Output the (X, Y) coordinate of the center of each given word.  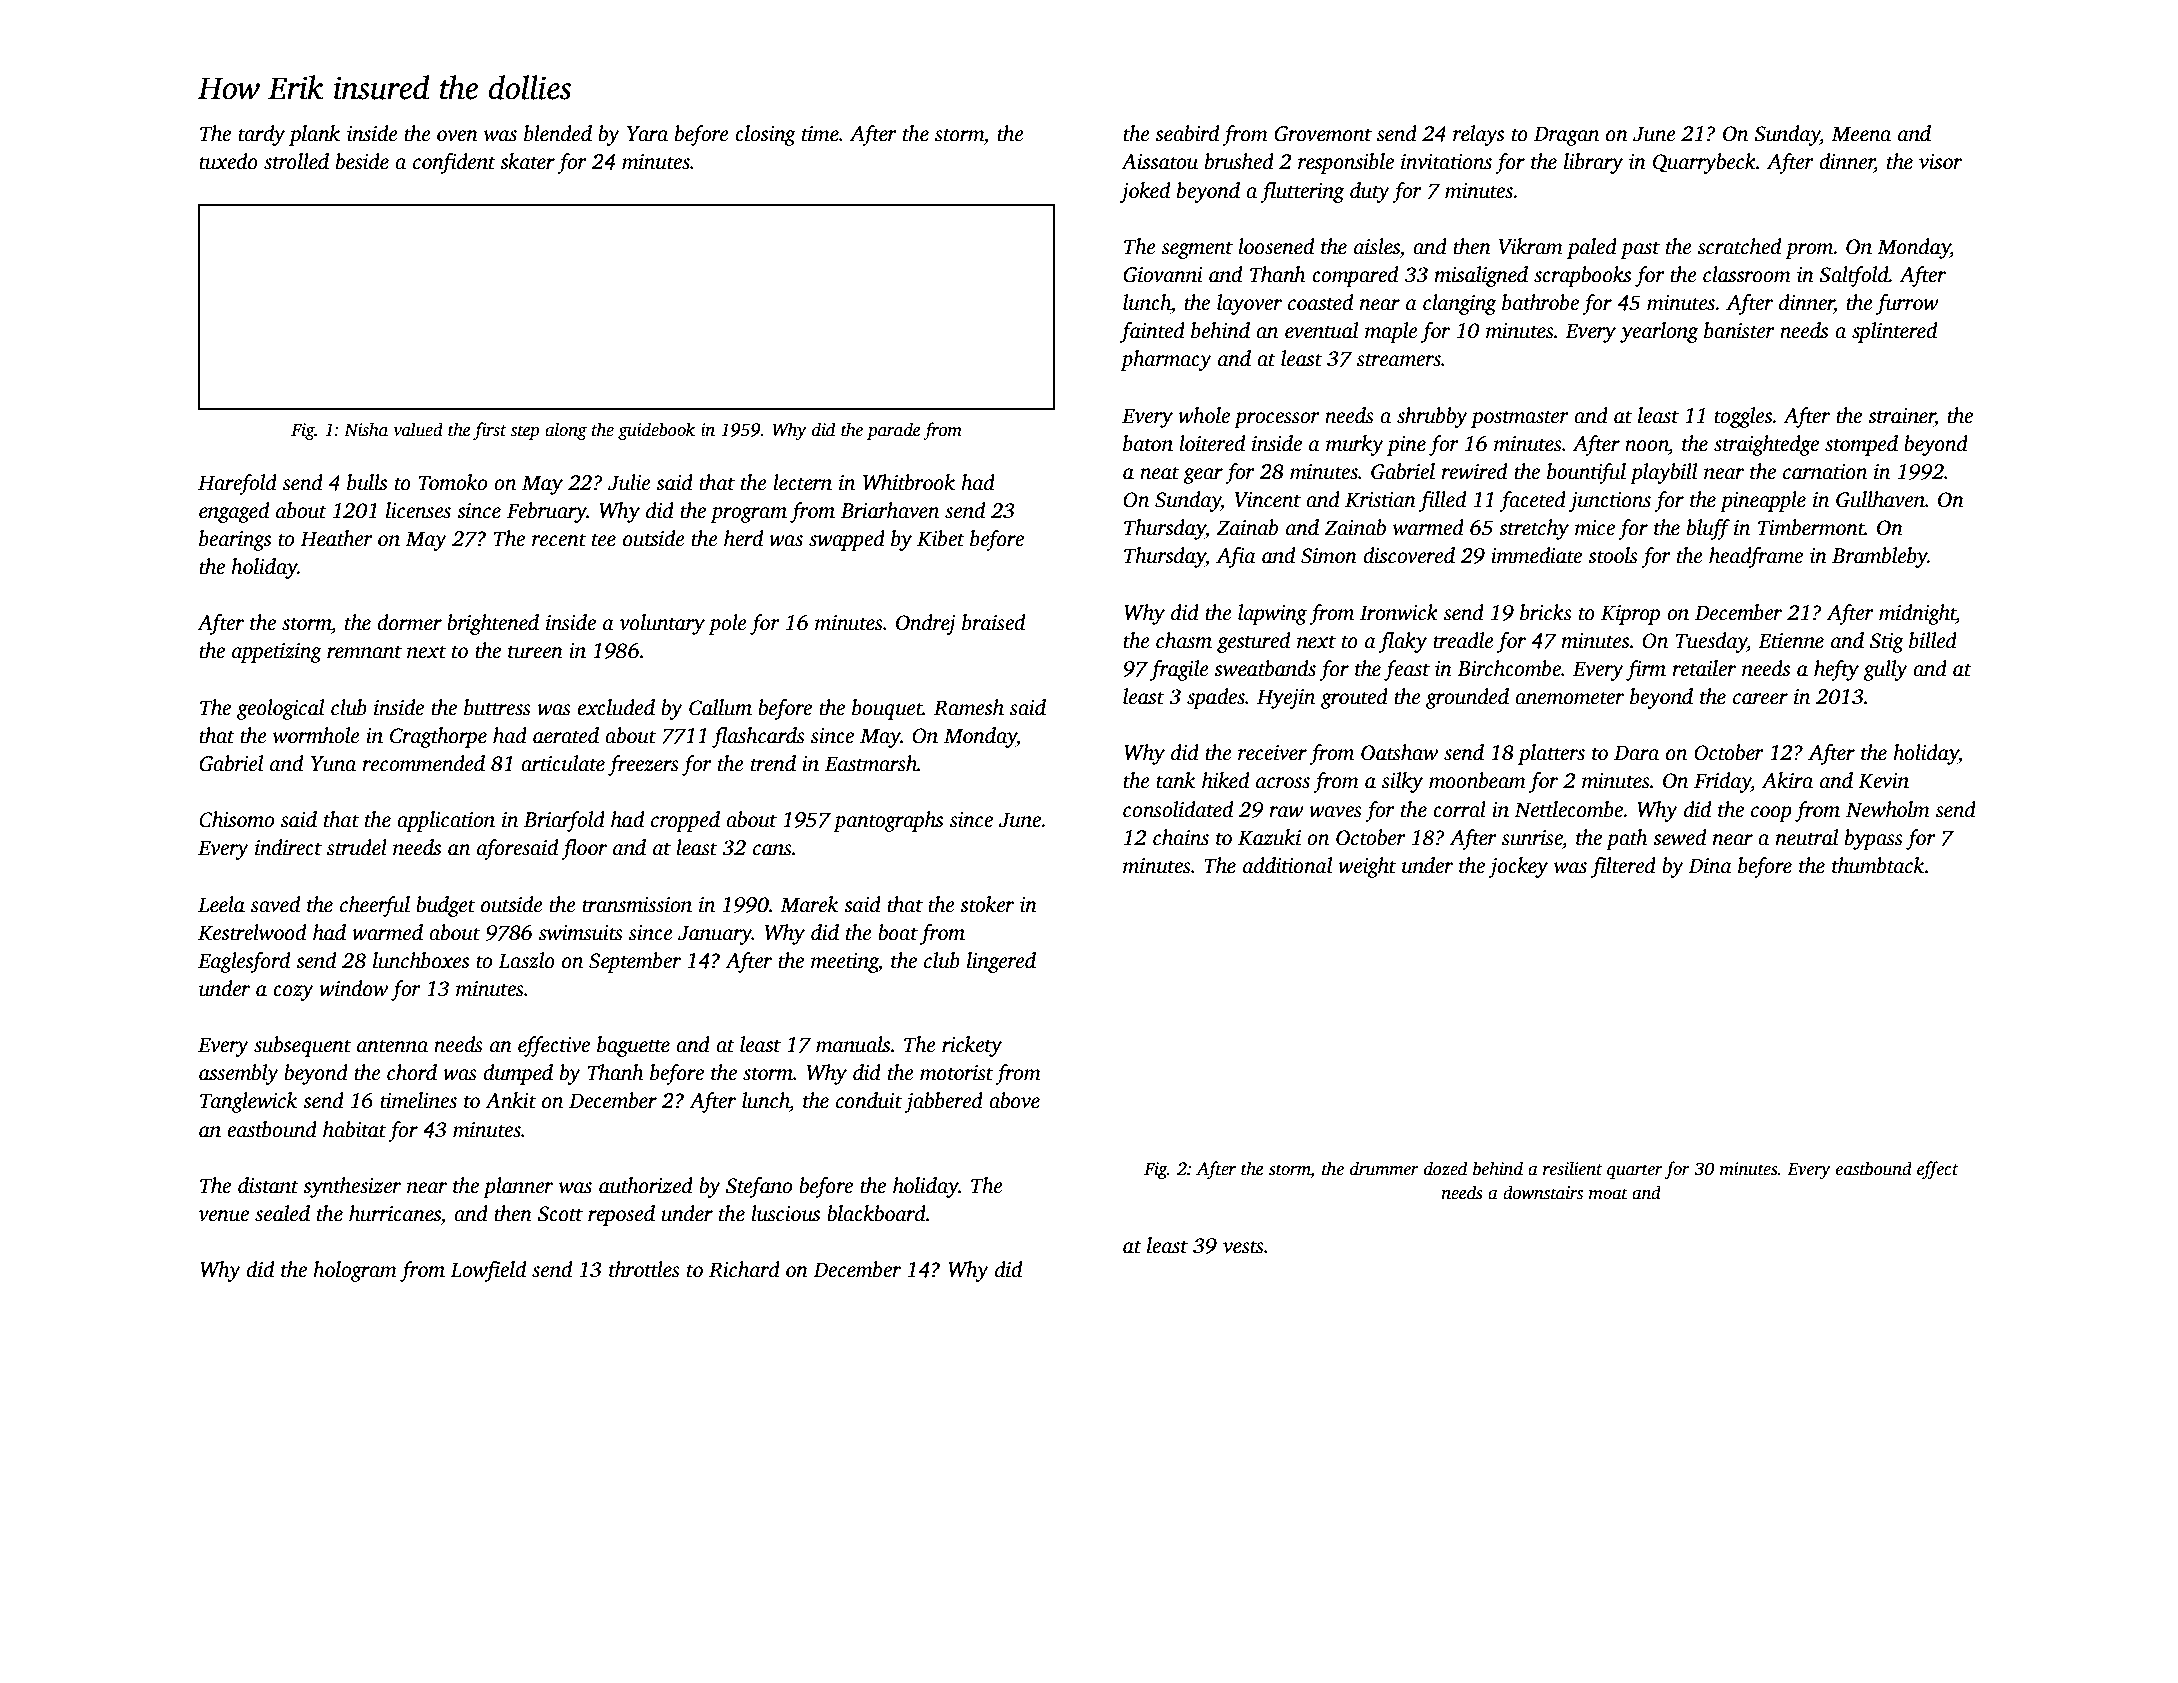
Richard (744, 1269)
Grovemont (1323, 134)
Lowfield (488, 1271)
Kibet (941, 538)
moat (1608, 1194)
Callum (720, 707)
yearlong (1659, 332)
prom (1809, 251)
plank (314, 135)
